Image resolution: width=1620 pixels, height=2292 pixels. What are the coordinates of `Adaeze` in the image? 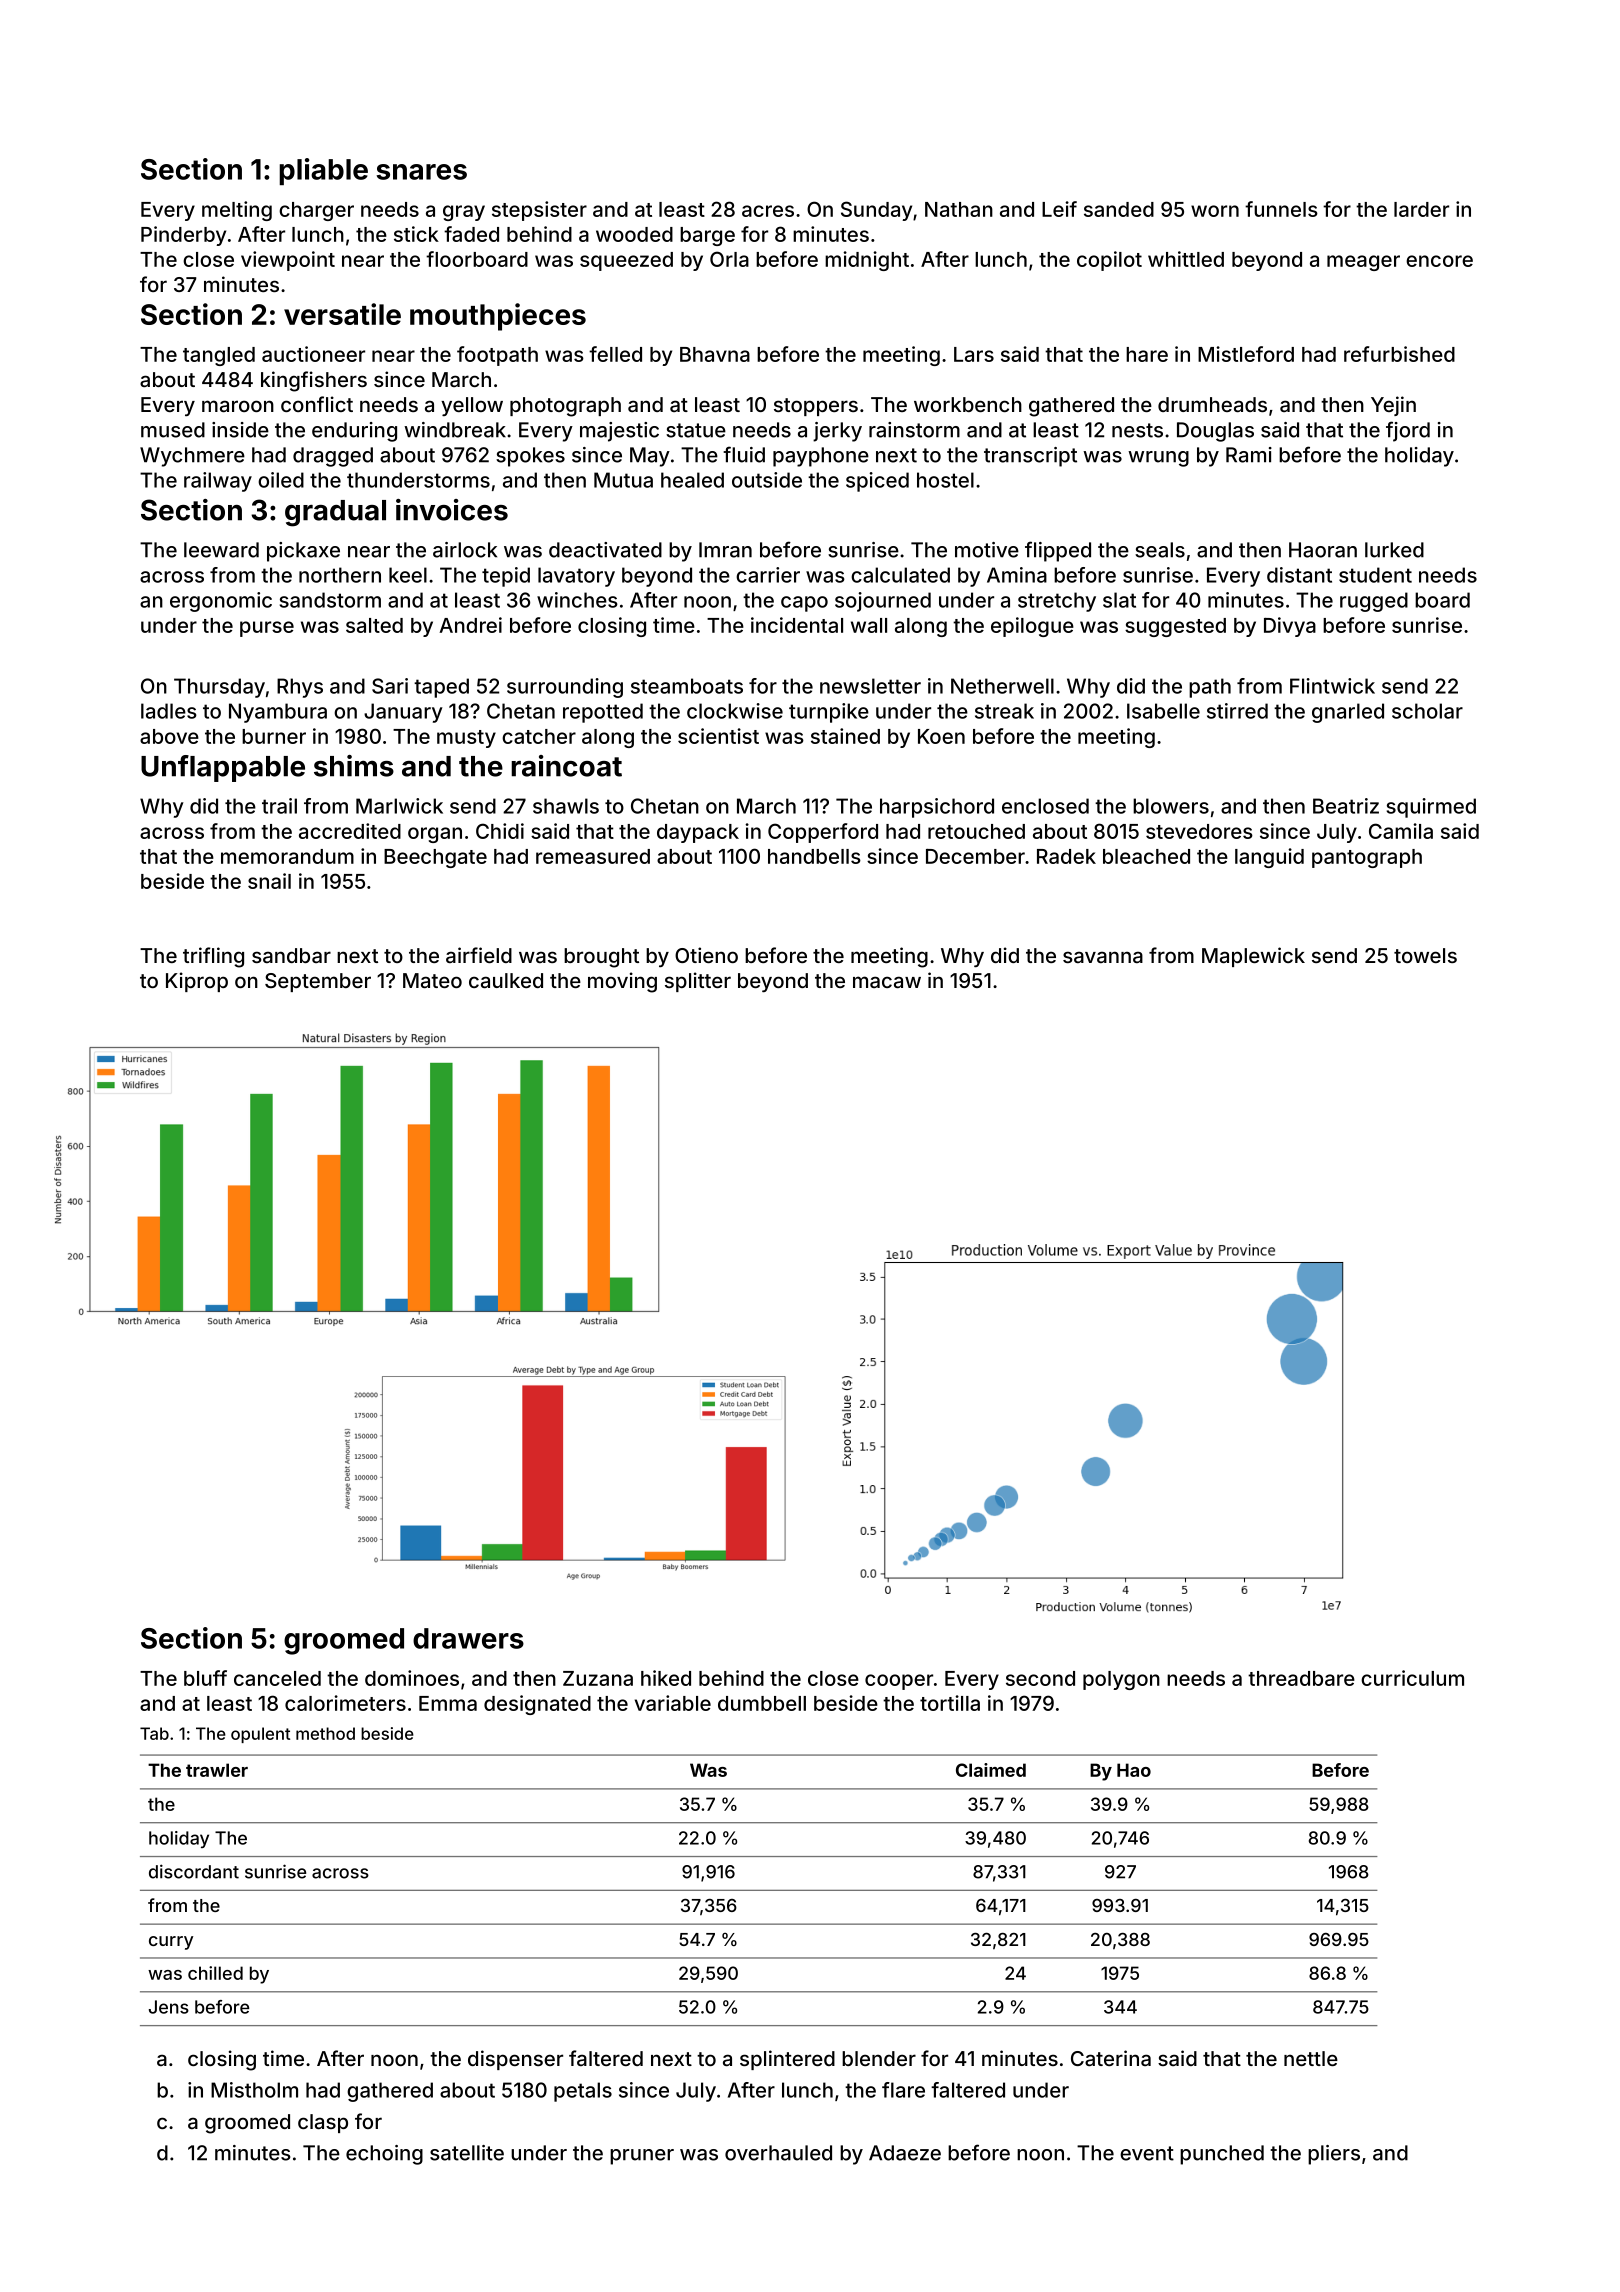 It's located at (905, 2153).
